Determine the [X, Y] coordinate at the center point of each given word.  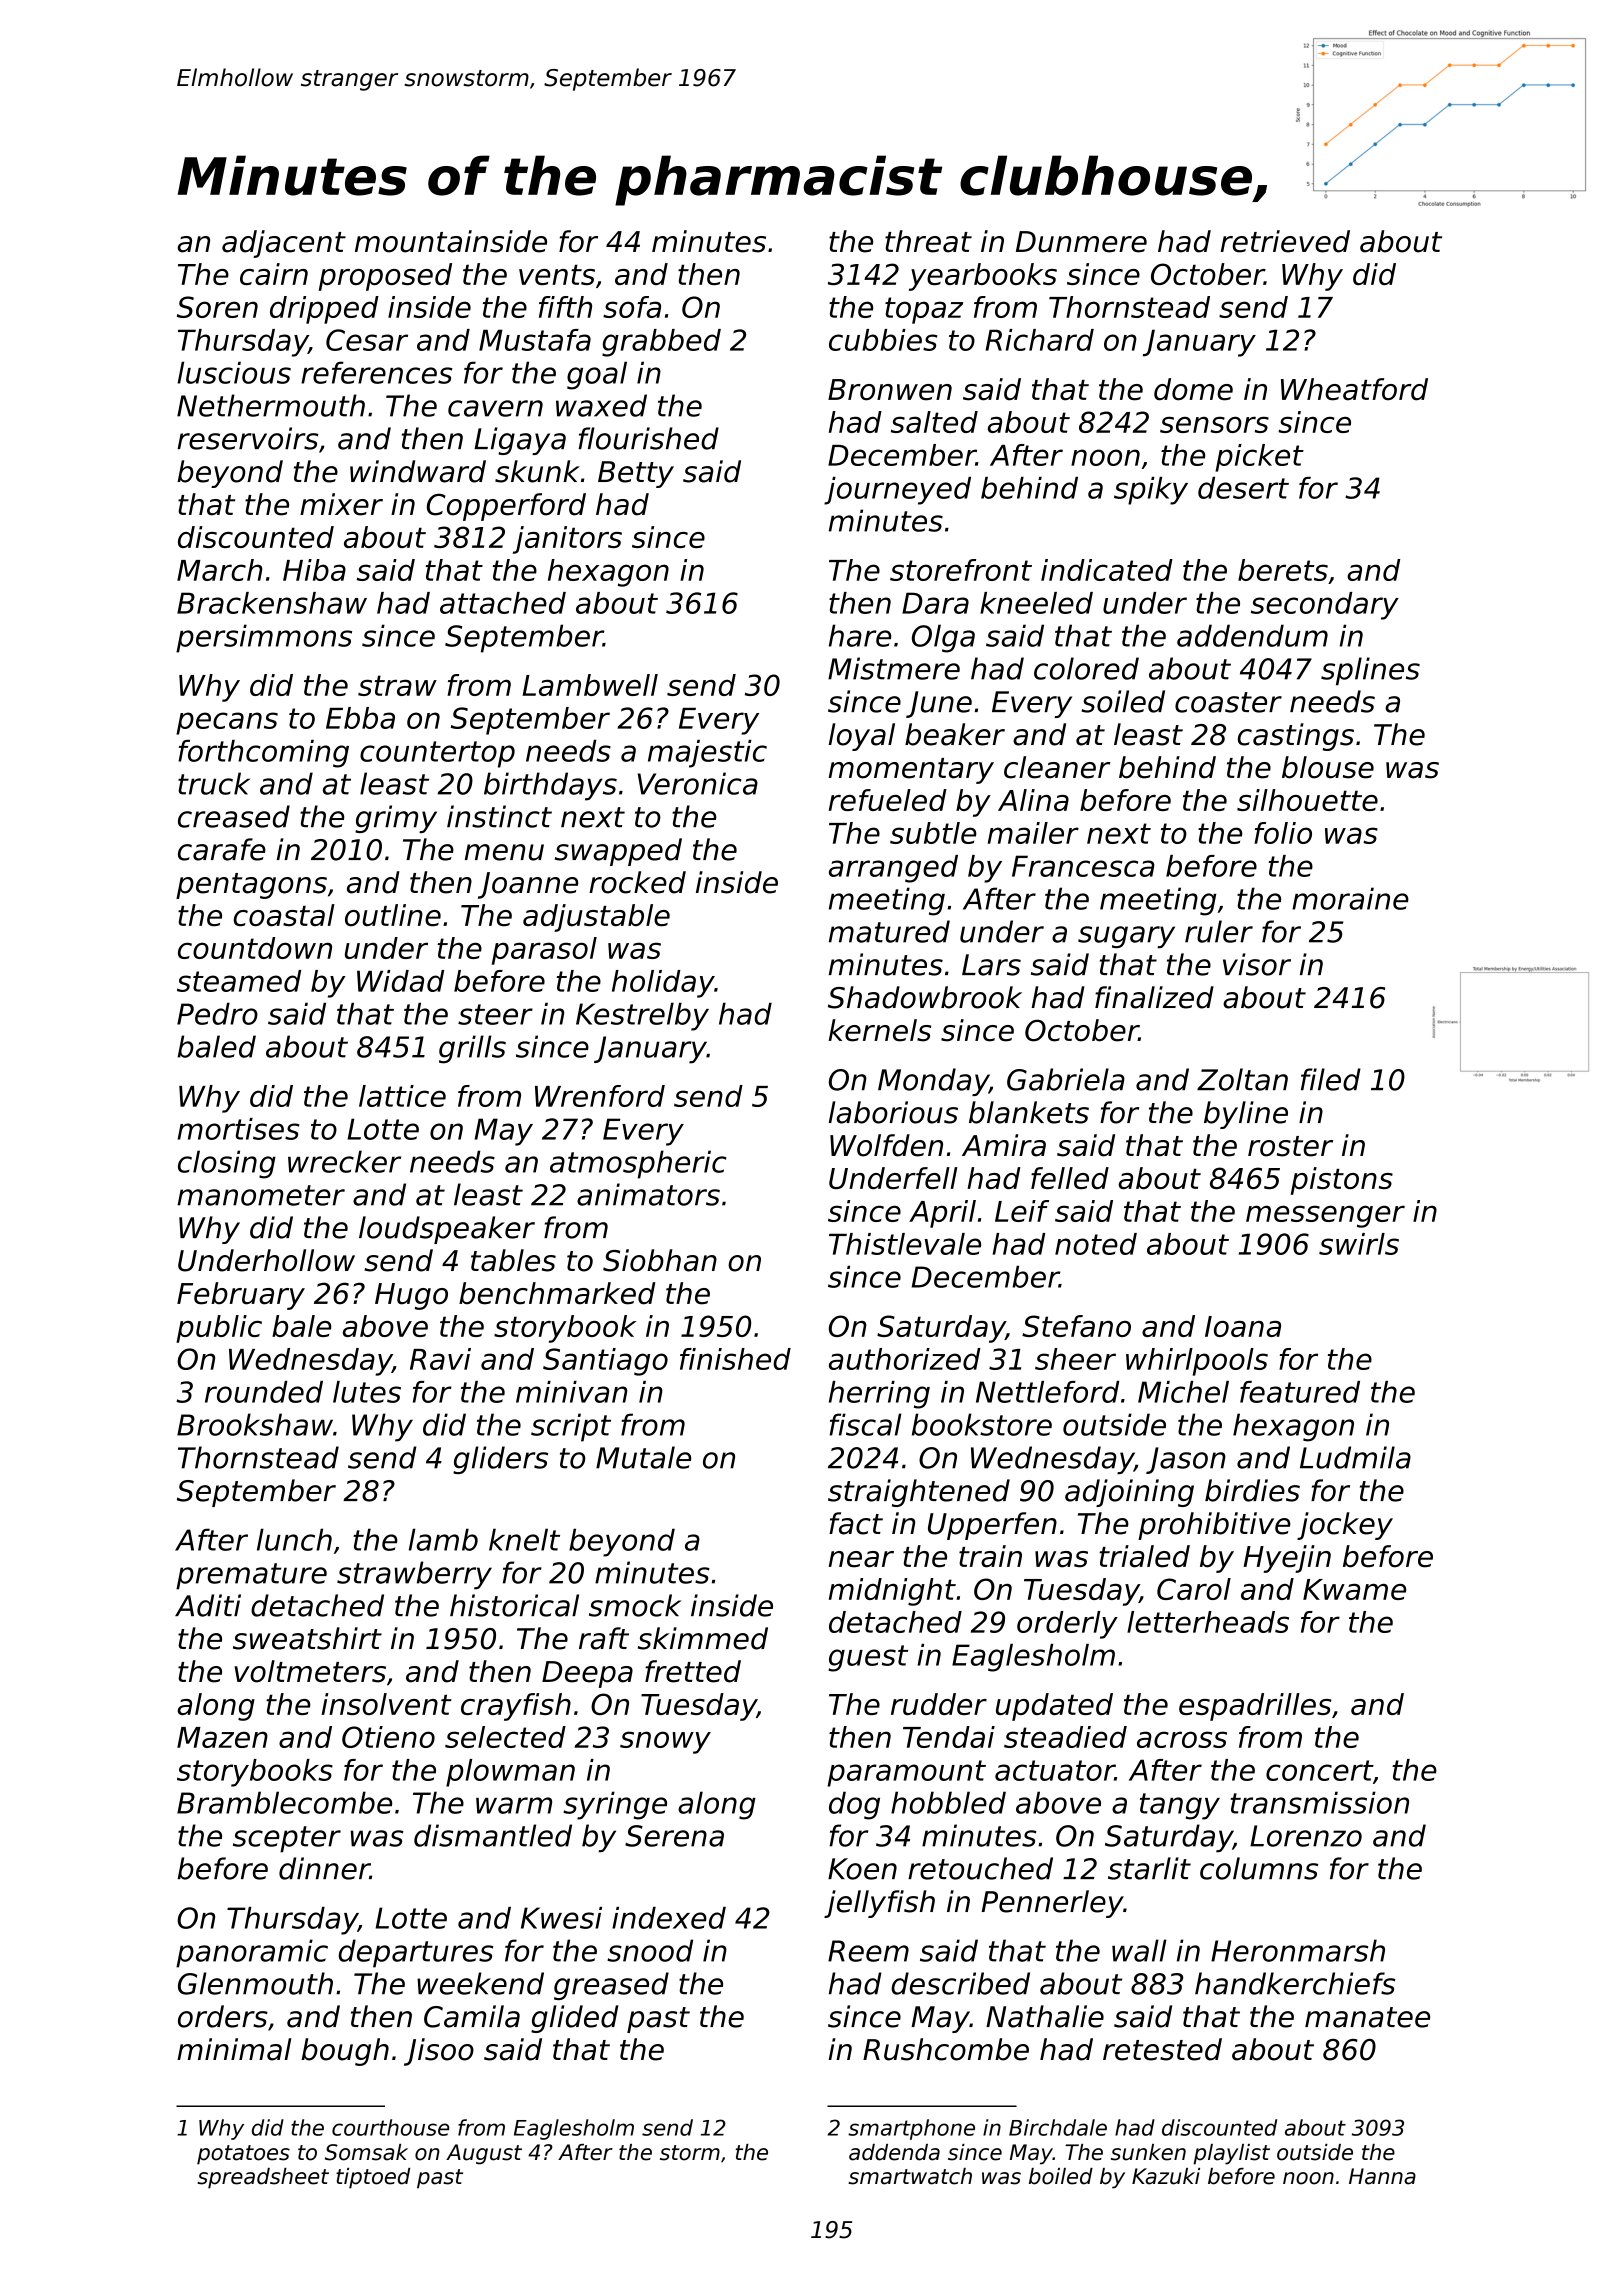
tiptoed [373, 2178]
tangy [1180, 1806]
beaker [955, 734]
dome [1193, 389]
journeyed [897, 491]
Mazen [222, 1737]
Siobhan [660, 1260]
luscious [234, 372]
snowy [665, 1742]
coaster [1228, 702]
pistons [1341, 1181]
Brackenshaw [272, 603]
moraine [1350, 898]
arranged [893, 869]
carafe [222, 849]
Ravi [440, 1359]
